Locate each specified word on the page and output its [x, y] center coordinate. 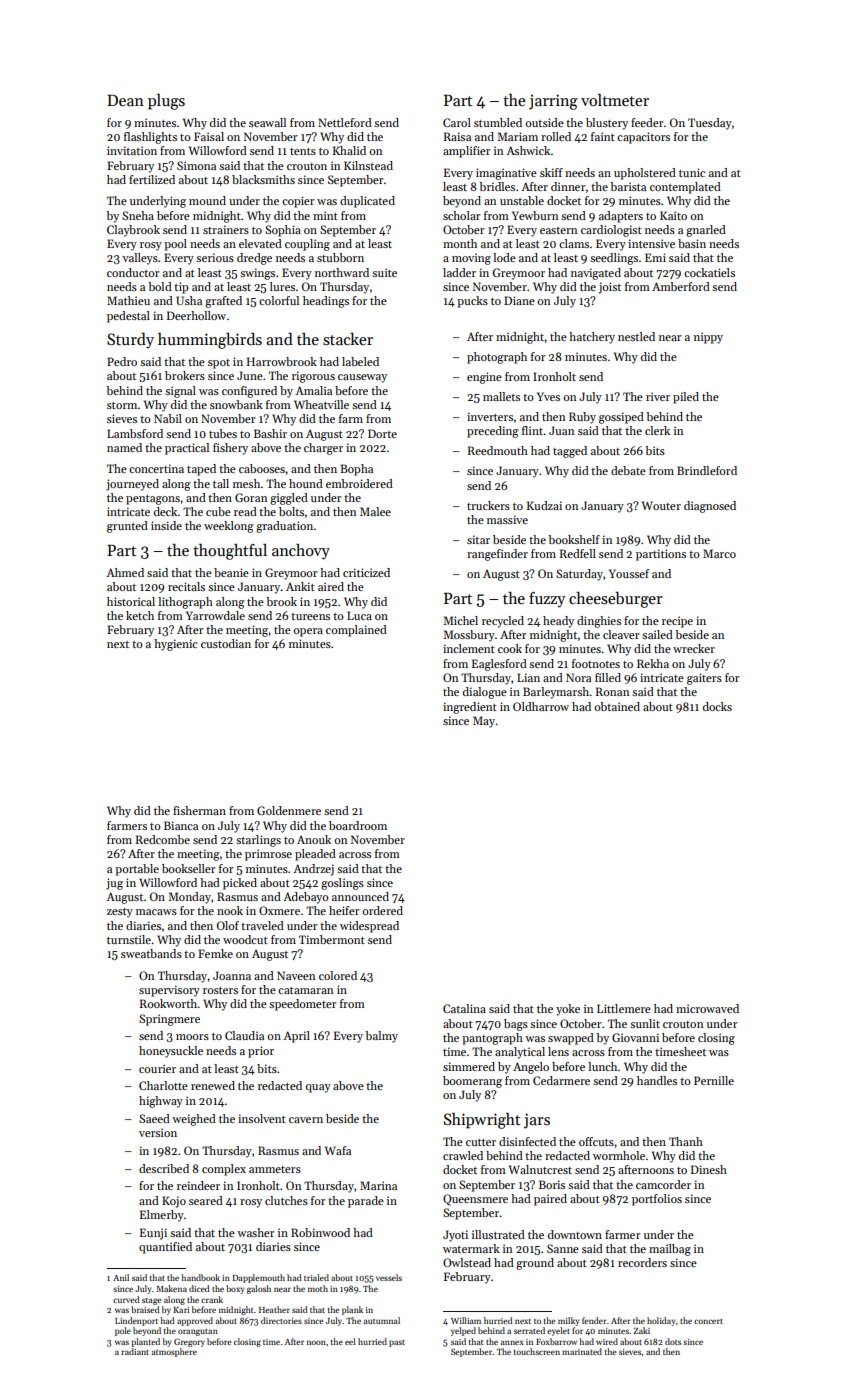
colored [338, 975]
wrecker [694, 648]
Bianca [181, 825]
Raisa [457, 136]
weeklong [228, 527]
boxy [235, 1289]
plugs [166, 102]
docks [717, 706]
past [397, 1343]
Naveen [296, 975]
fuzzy [547, 600]
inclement [469, 648]
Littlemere [624, 1008]
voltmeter [615, 100]
